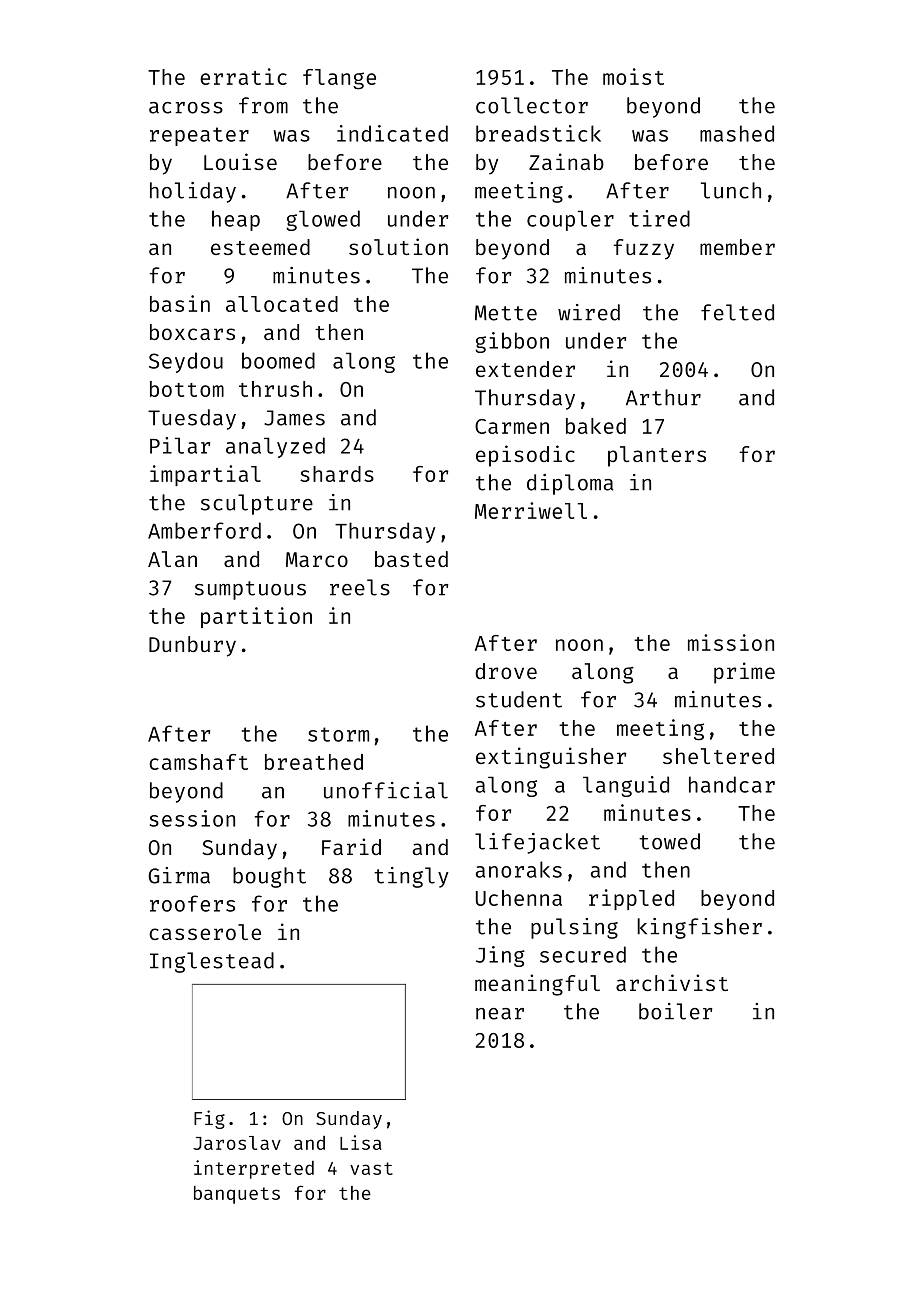 The height and width of the screenshot is (1314, 924). What do you see at coordinates (339, 79) in the screenshot?
I see `flange` at bounding box center [339, 79].
